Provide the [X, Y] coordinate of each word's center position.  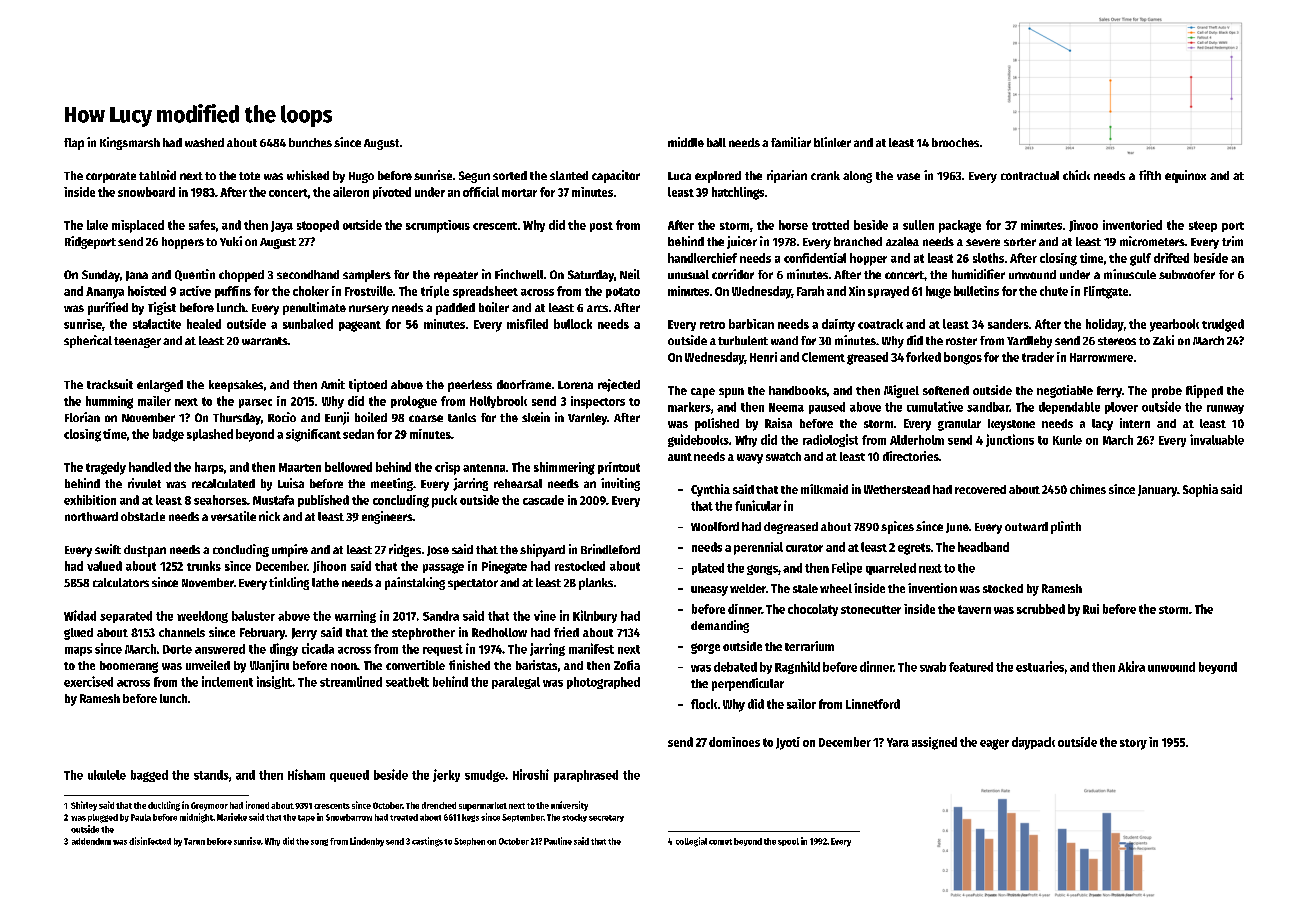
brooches [955, 142]
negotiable [1065, 391]
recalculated [223, 483]
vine [545, 615]
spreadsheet [485, 292]
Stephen [469, 842]
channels [182, 632]
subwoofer [1187, 274]
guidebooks [698, 440]
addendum [91, 841]
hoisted [147, 291]
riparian [787, 176]
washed [204, 142]
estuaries [1040, 666]
